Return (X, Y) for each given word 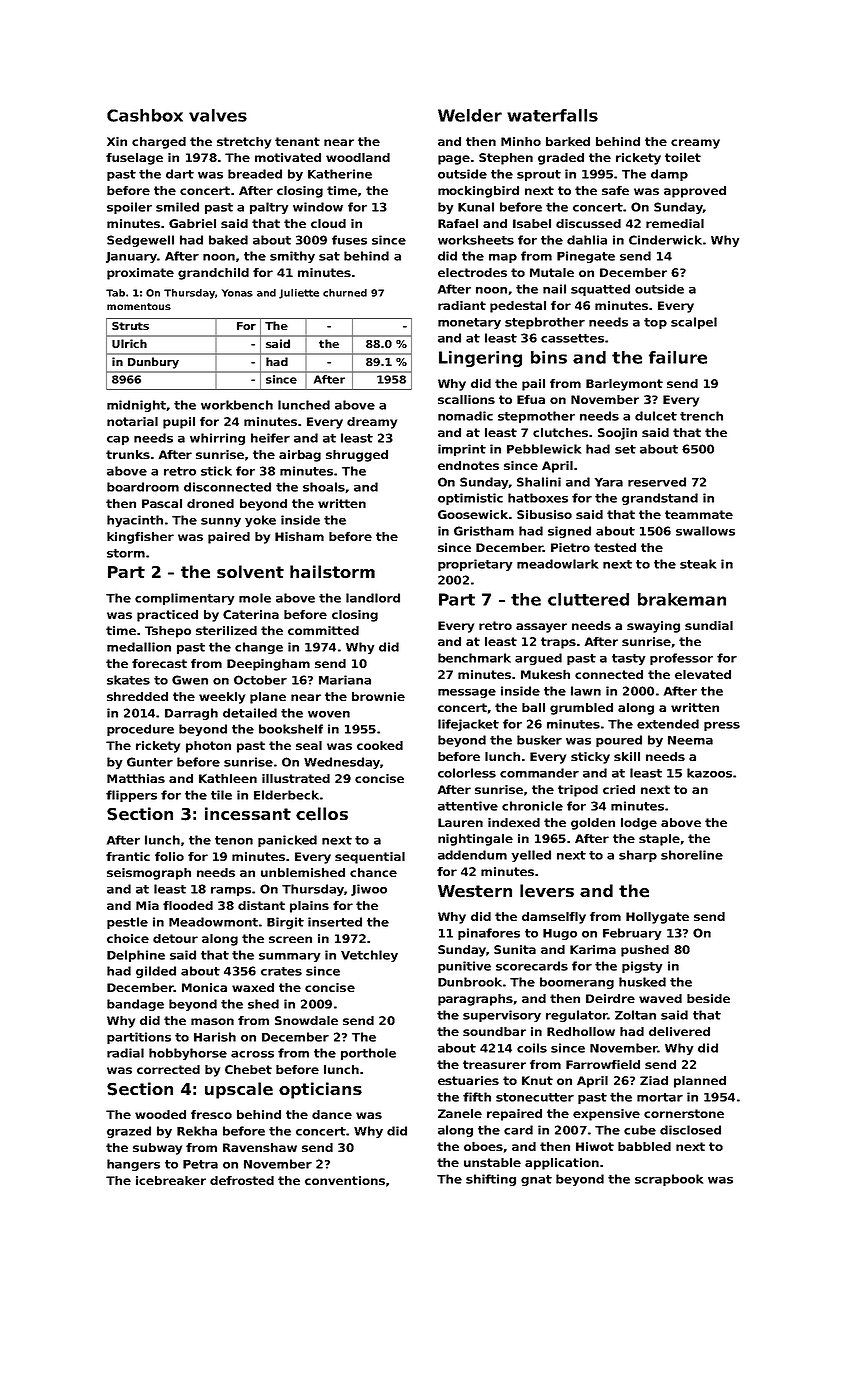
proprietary (475, 565)
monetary (469, 323)
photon (208, 747)
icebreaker (171, 1180)
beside (708, 998)
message (467, 693)
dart (180, 174)
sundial (709, 625)
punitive (464, 967)
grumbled (581, 709)
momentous (139, 306)
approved (695, 192)
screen (290, 939)
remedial (675, 223)
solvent (250, 572)
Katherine (340, 174)
